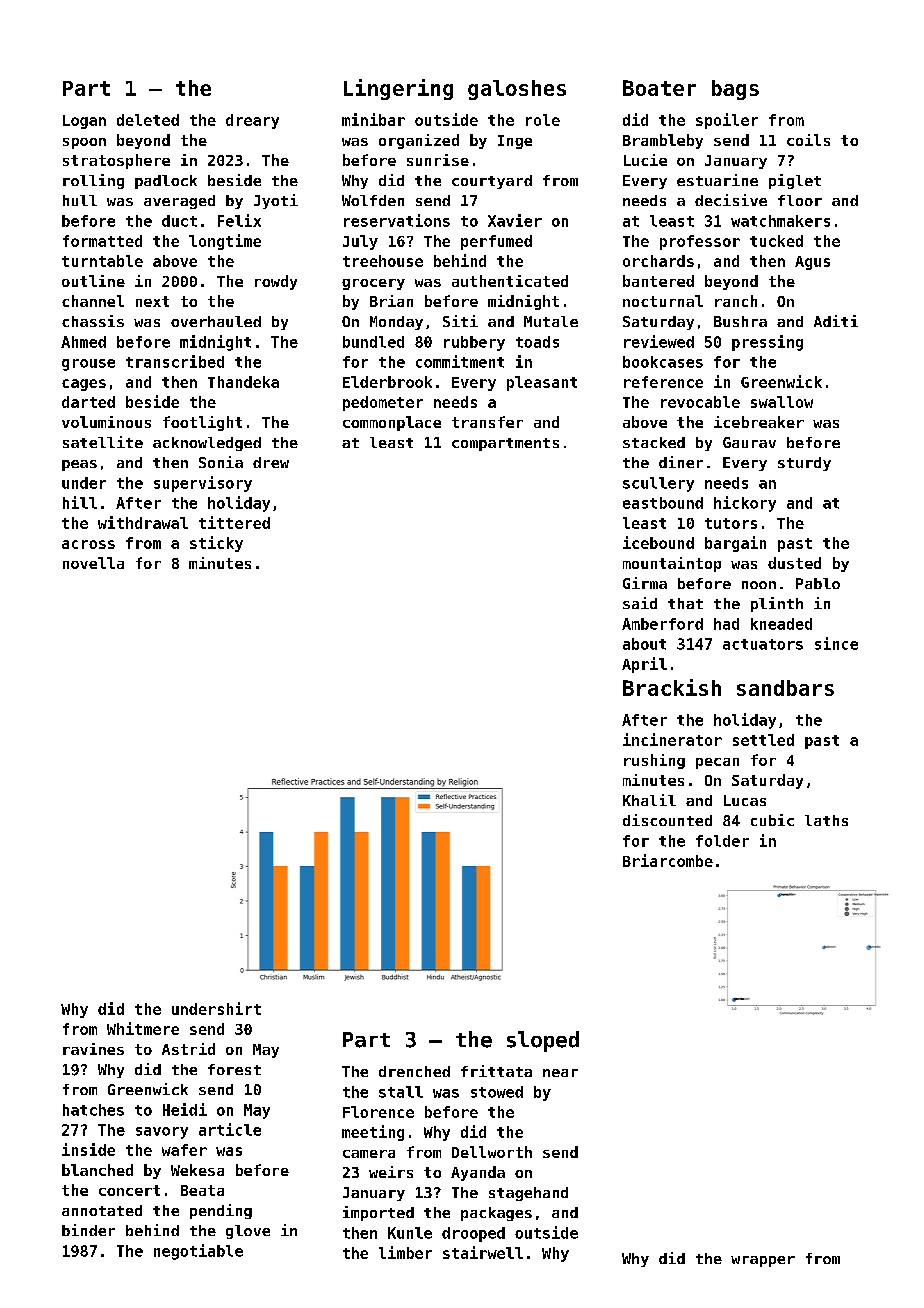  What do you see at coordinates (645, 583) in the document?
I see `Girma` at bounding box center [645, 583].
